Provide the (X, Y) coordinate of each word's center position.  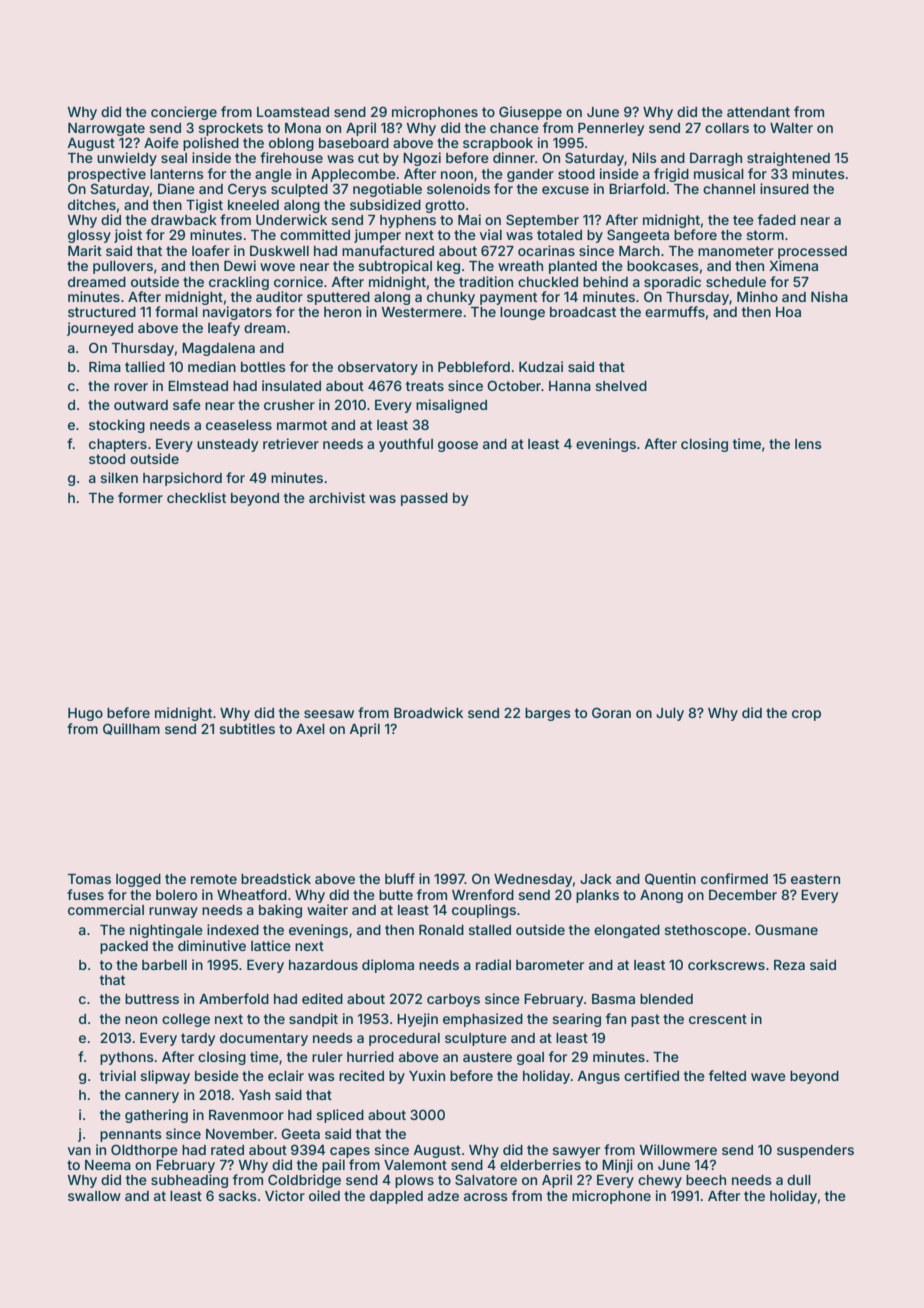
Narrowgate (106, 129)
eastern (815, 879)
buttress (152, 999)
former (140, 497)
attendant (758, 112)
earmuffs (675, 311)
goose (458, 446)
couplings (484, 911)
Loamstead (293, 112)
